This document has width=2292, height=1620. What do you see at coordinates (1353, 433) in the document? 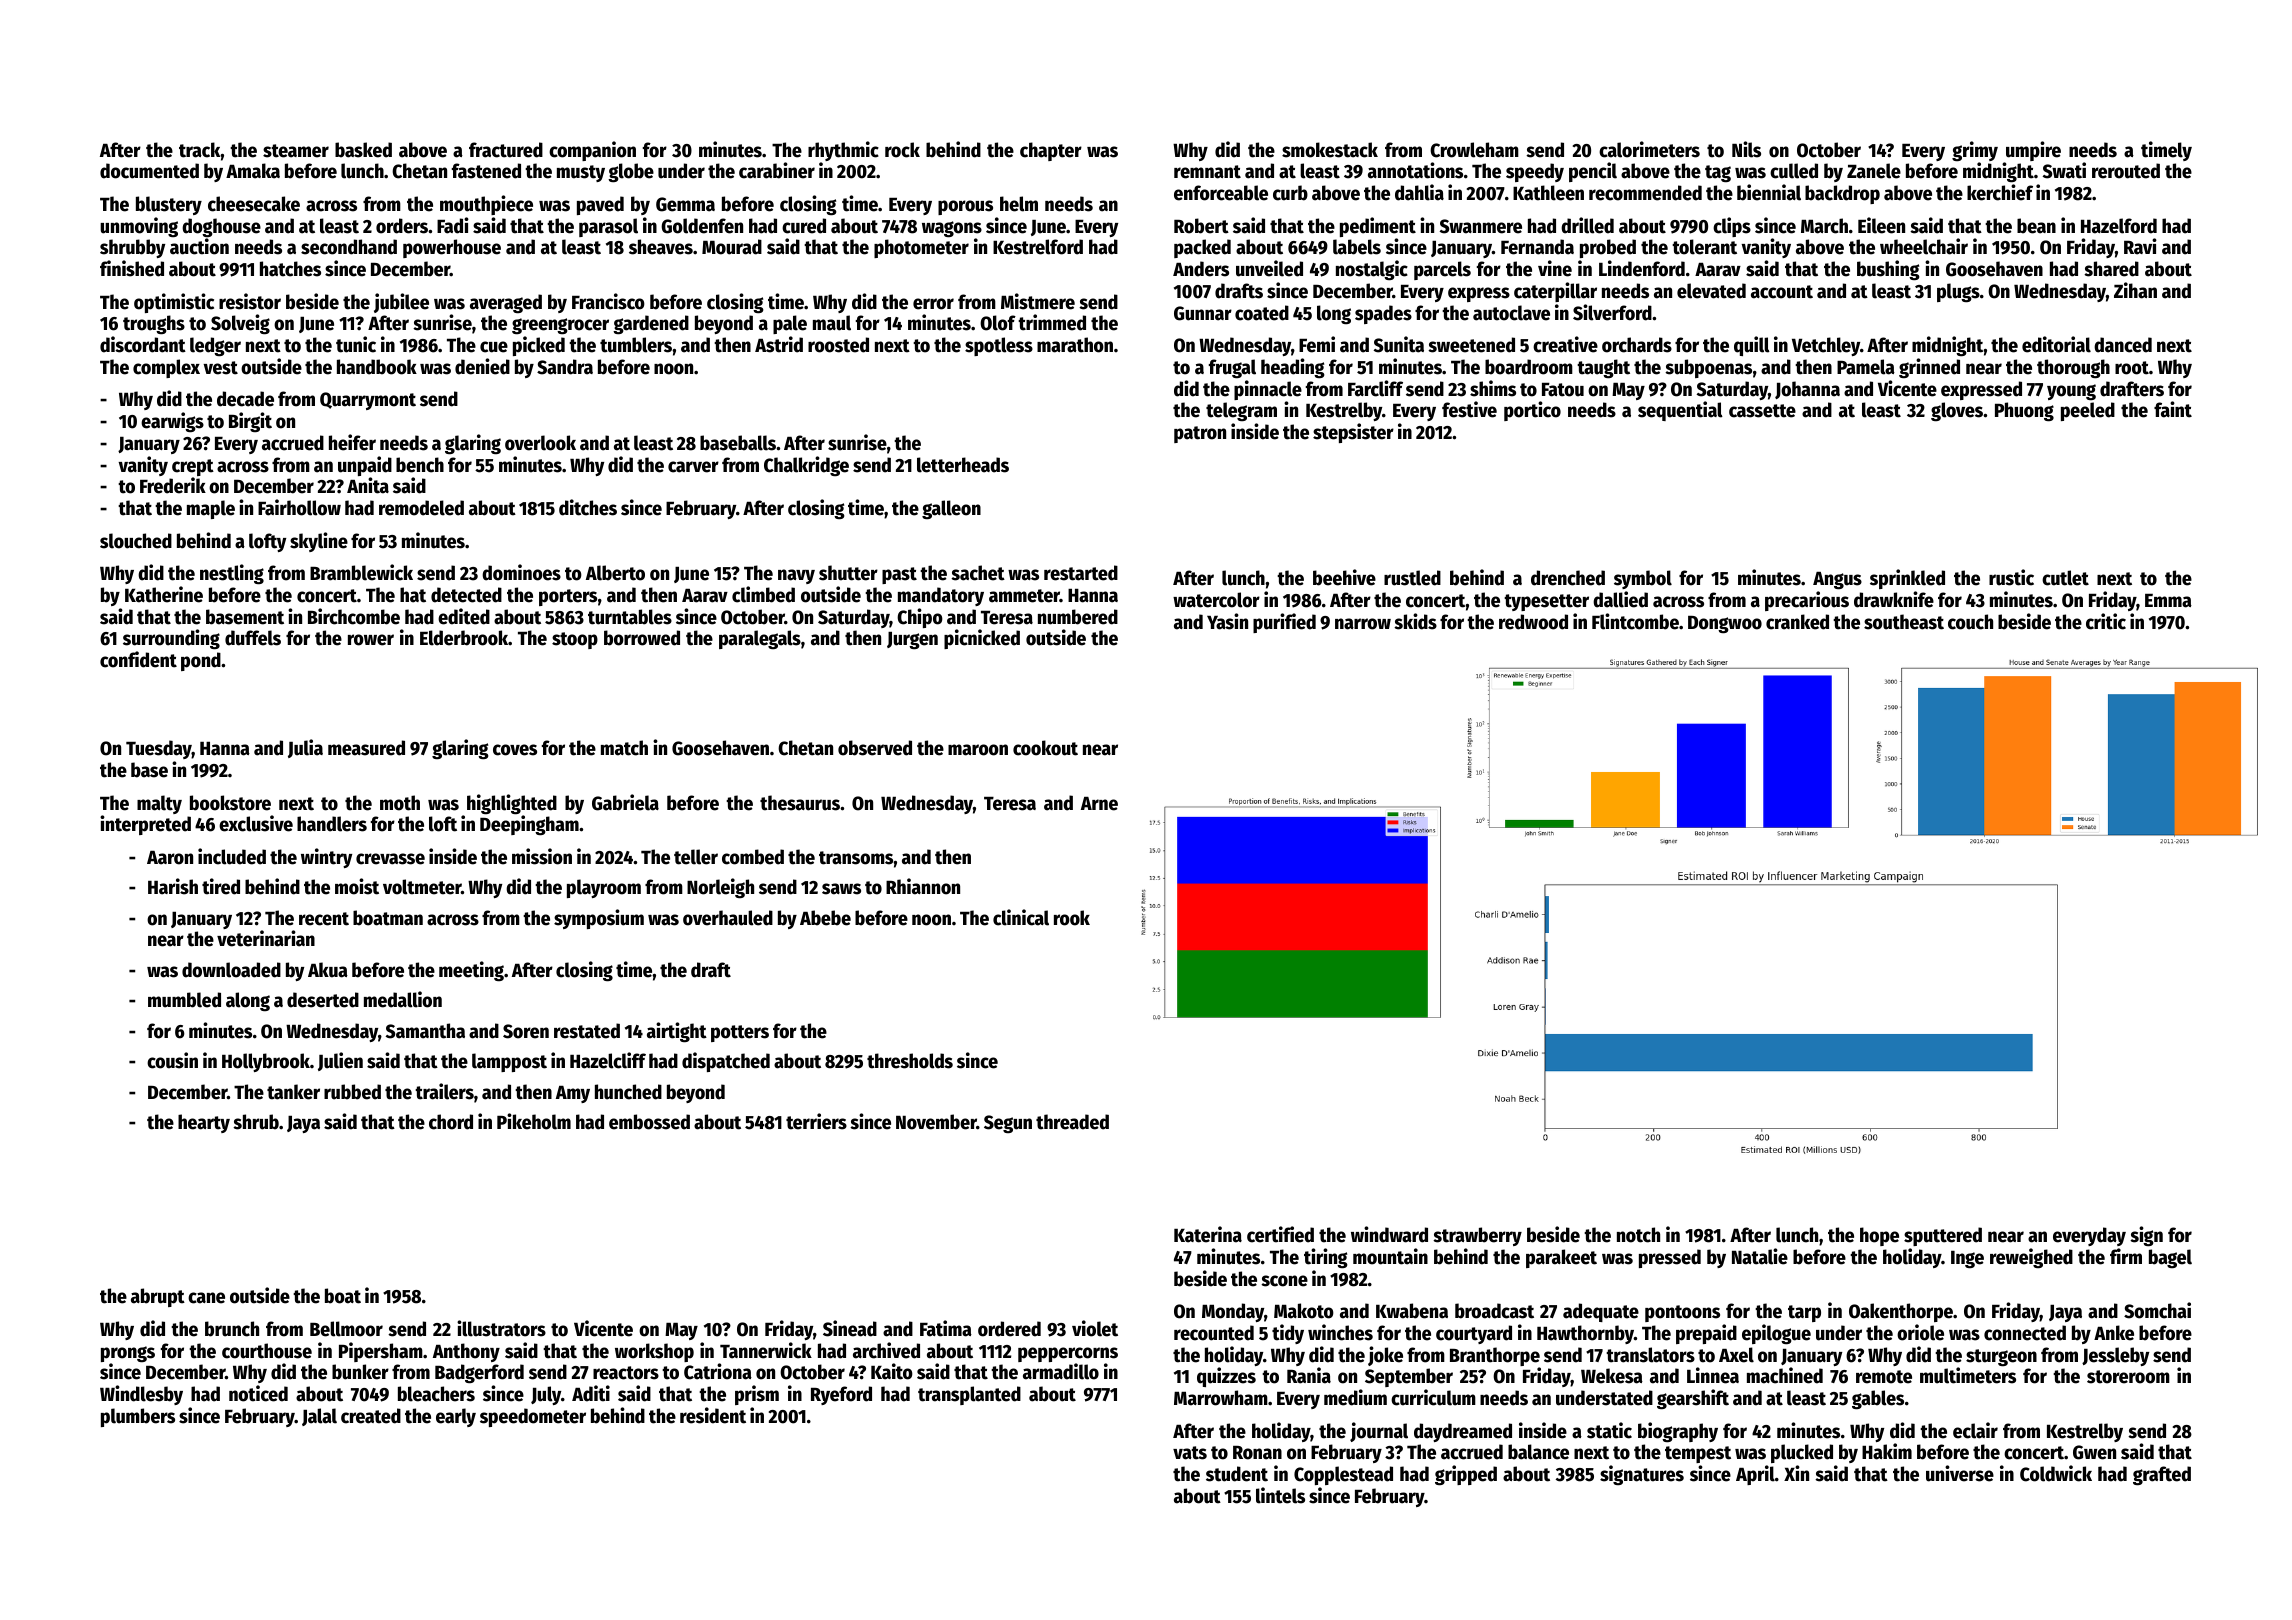
I see `stepsister` at bounding box center [1353, 433].
